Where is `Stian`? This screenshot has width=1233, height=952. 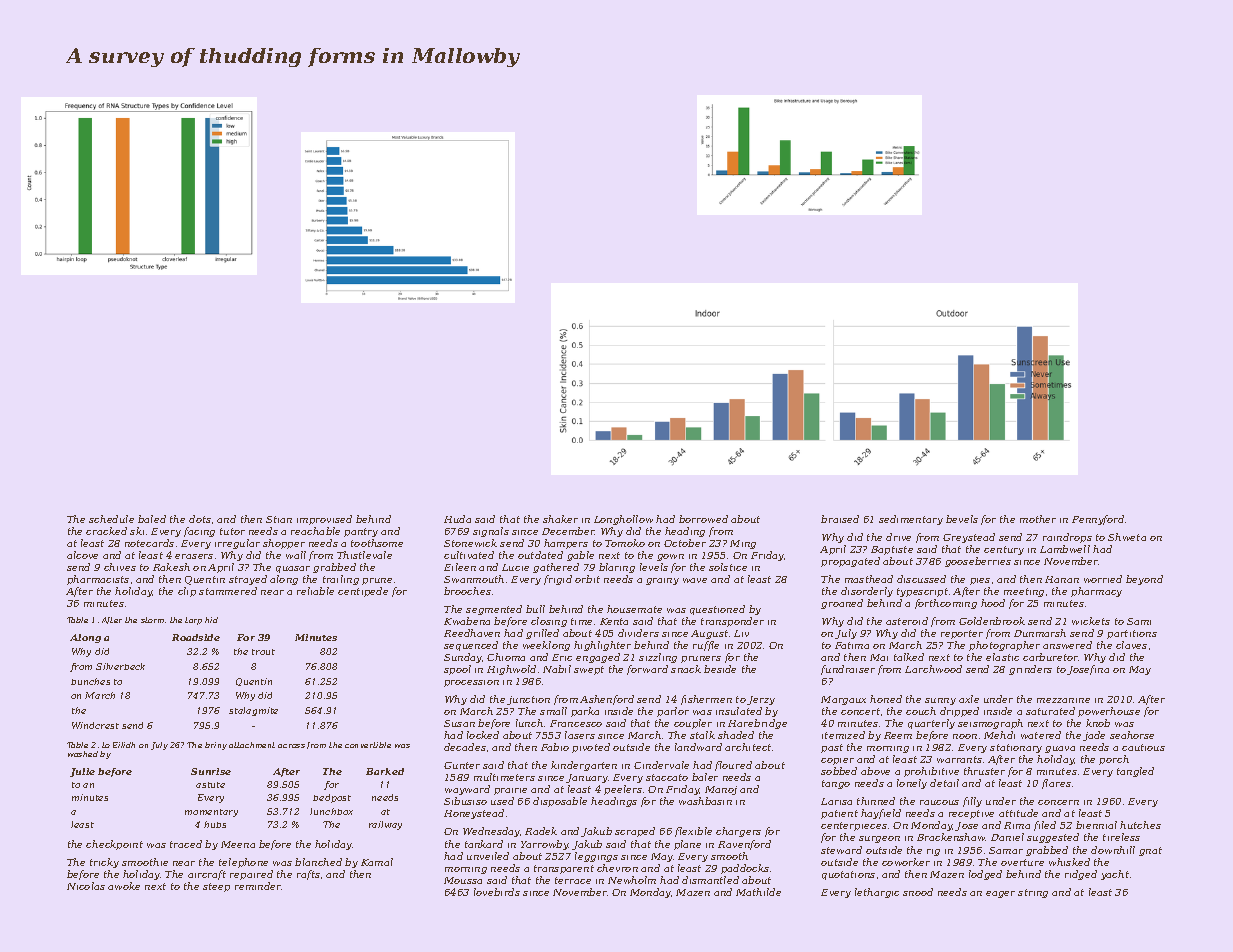
Stian is located at coordinates (279, 519).
